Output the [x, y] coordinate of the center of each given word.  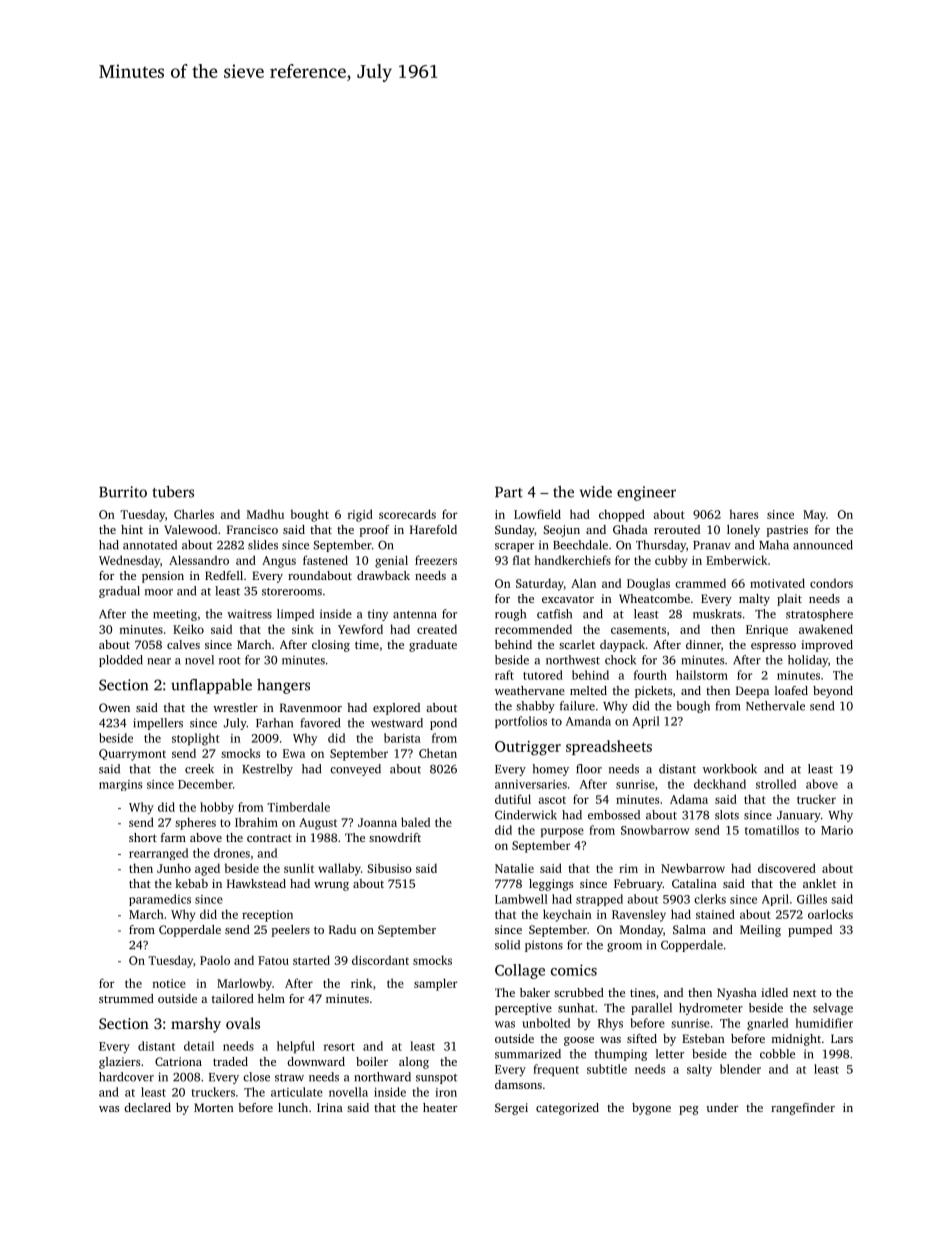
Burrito [123, 492]
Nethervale [775, 706]
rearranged [158, 854]
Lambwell [521, 899]
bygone [651, 1109]
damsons [518, 1084]
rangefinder [803, 1109]
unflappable [211, 686]
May [814, 516]
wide [596, 492]
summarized [528, 1054]
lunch [293, 1107]
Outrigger [528, 748]
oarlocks [830, 914]
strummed [126, 998]
